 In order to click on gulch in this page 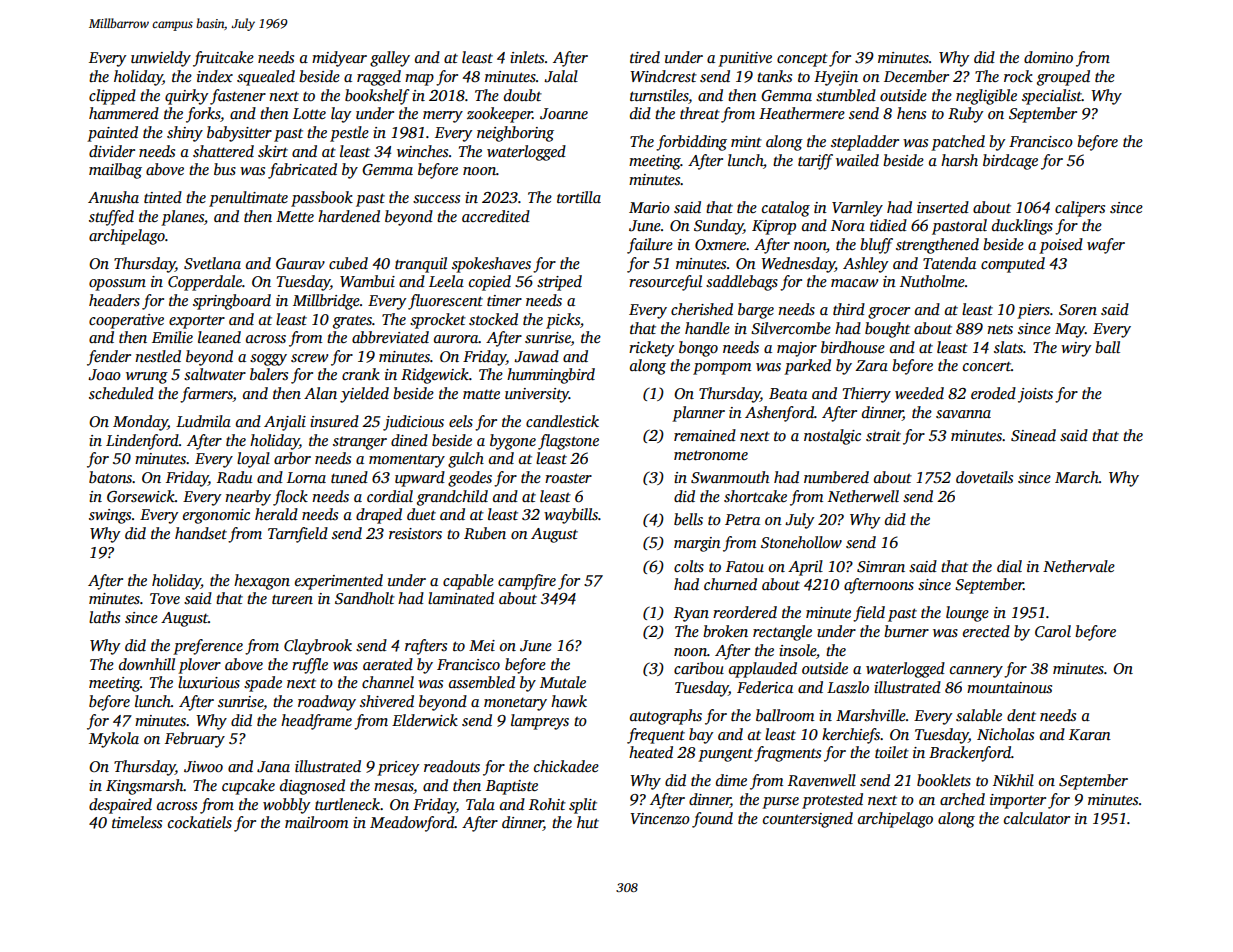, I will do `click(466, 460)`.
